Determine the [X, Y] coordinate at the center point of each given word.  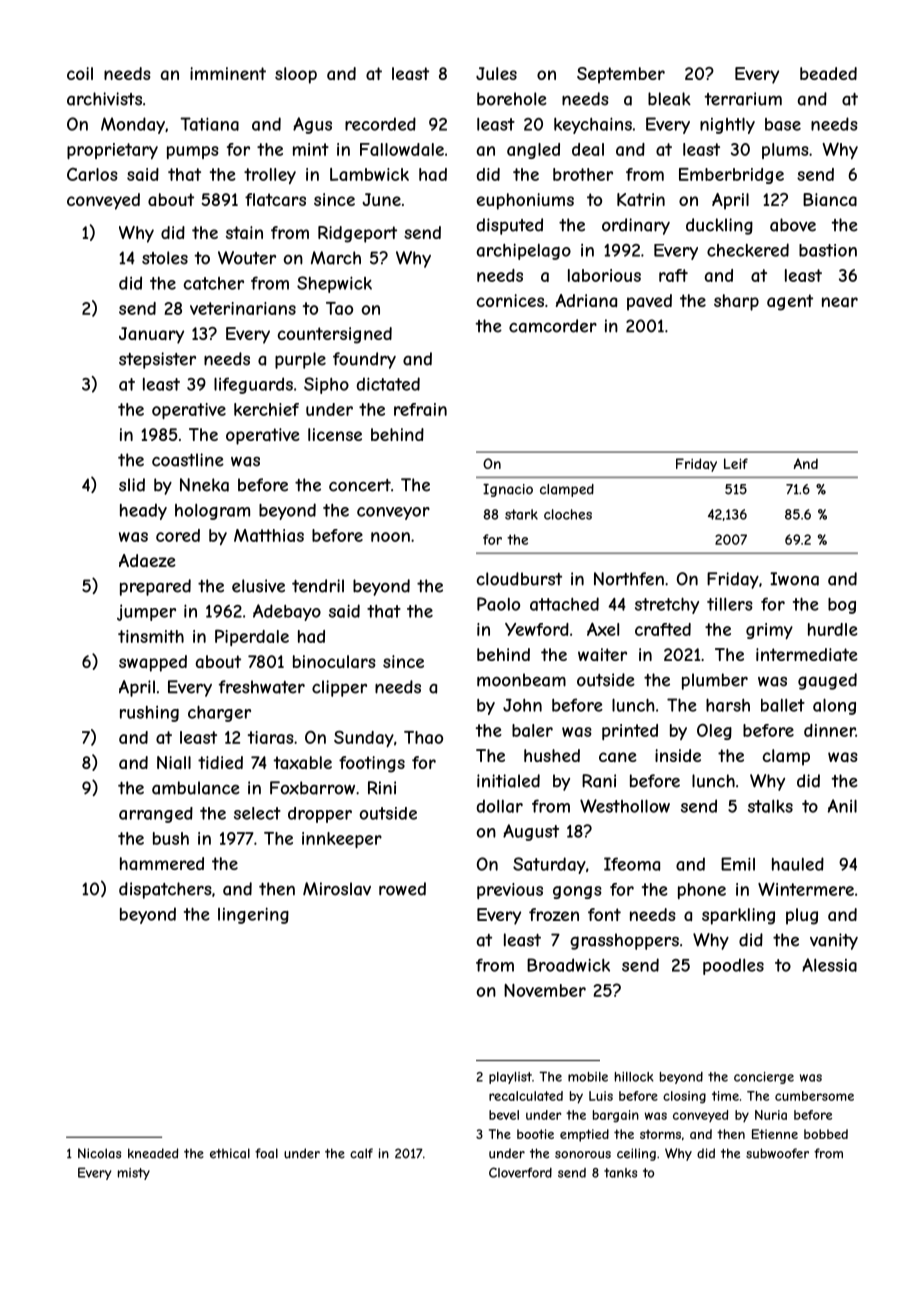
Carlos [92, 174]
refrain [420, 409]
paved [649, 302]
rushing [149, 714]
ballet [783, 705]
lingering [253, 915]
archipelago [524, 251]
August [531, 832]
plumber [715, 681]
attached [564, 604]
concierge [764, 1078]
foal [266, 1153]
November [545, 990]
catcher [214, 283]
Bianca [830, 199]
